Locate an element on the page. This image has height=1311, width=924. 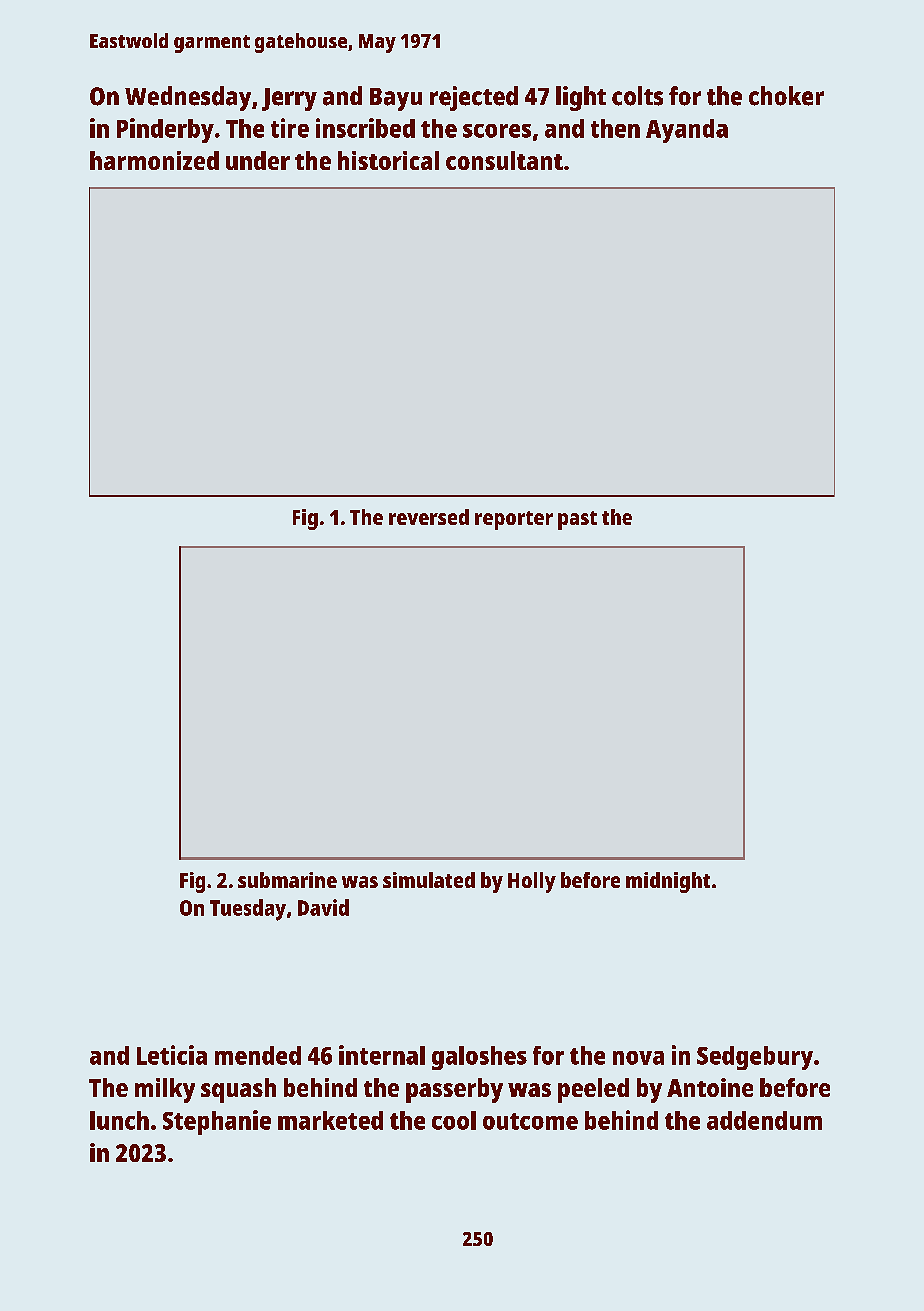
Wednesday is located at coordinates (188, 98).
